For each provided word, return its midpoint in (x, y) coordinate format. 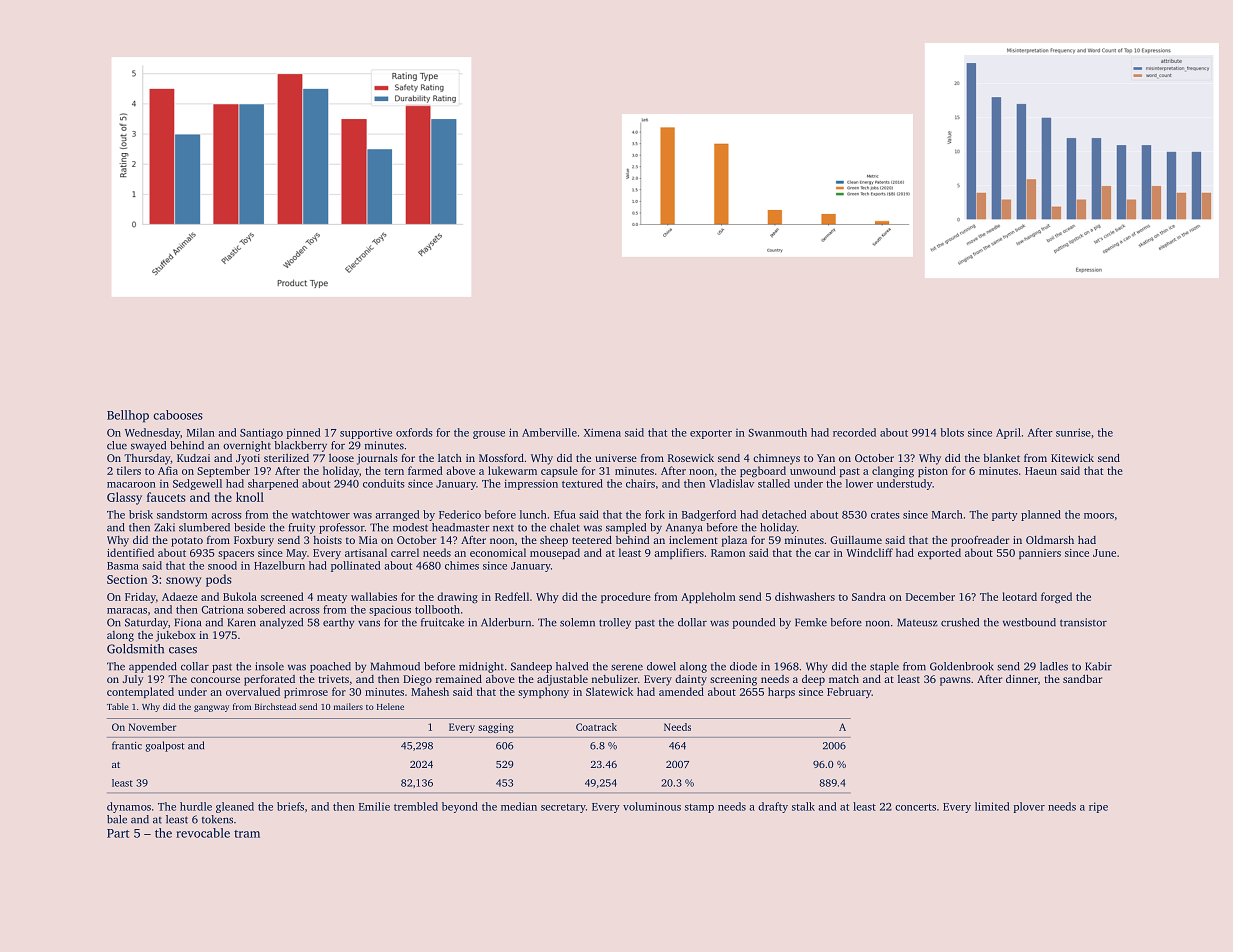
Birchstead (275, 706)
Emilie (374, 806)
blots (952, 432)
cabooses (178, 415)
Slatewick (609, 691)
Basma (123, 566)
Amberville (549, 432)
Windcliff (869, 552)
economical (498, 552)
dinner (1022, 679)
